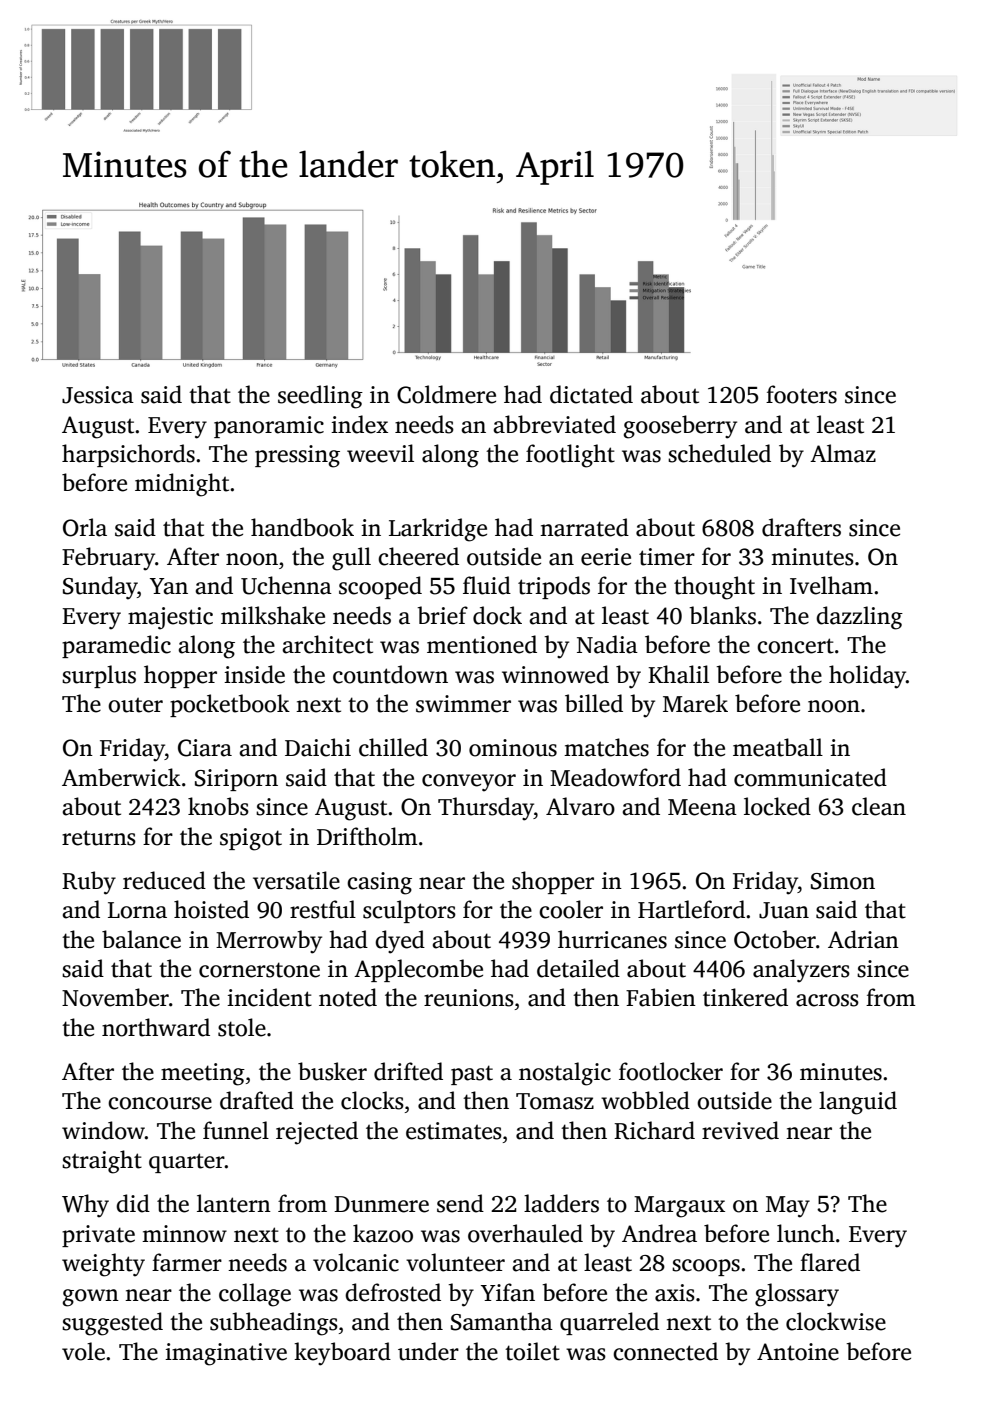  What do you see at coordinates (810, 777) in the screenshot?
I see `communicated` at bounding box center [810, 777].
